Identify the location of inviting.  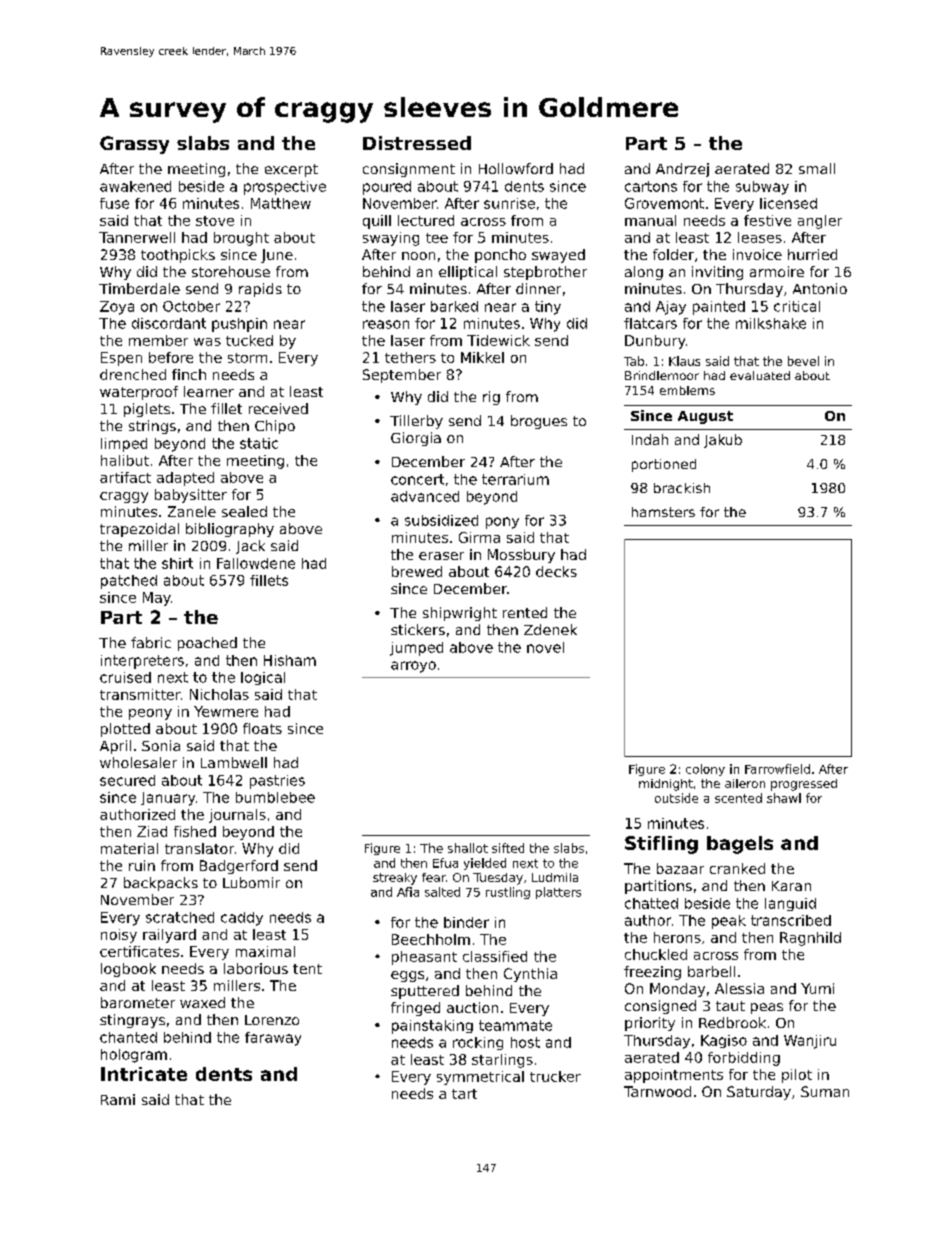
(717, 273).
